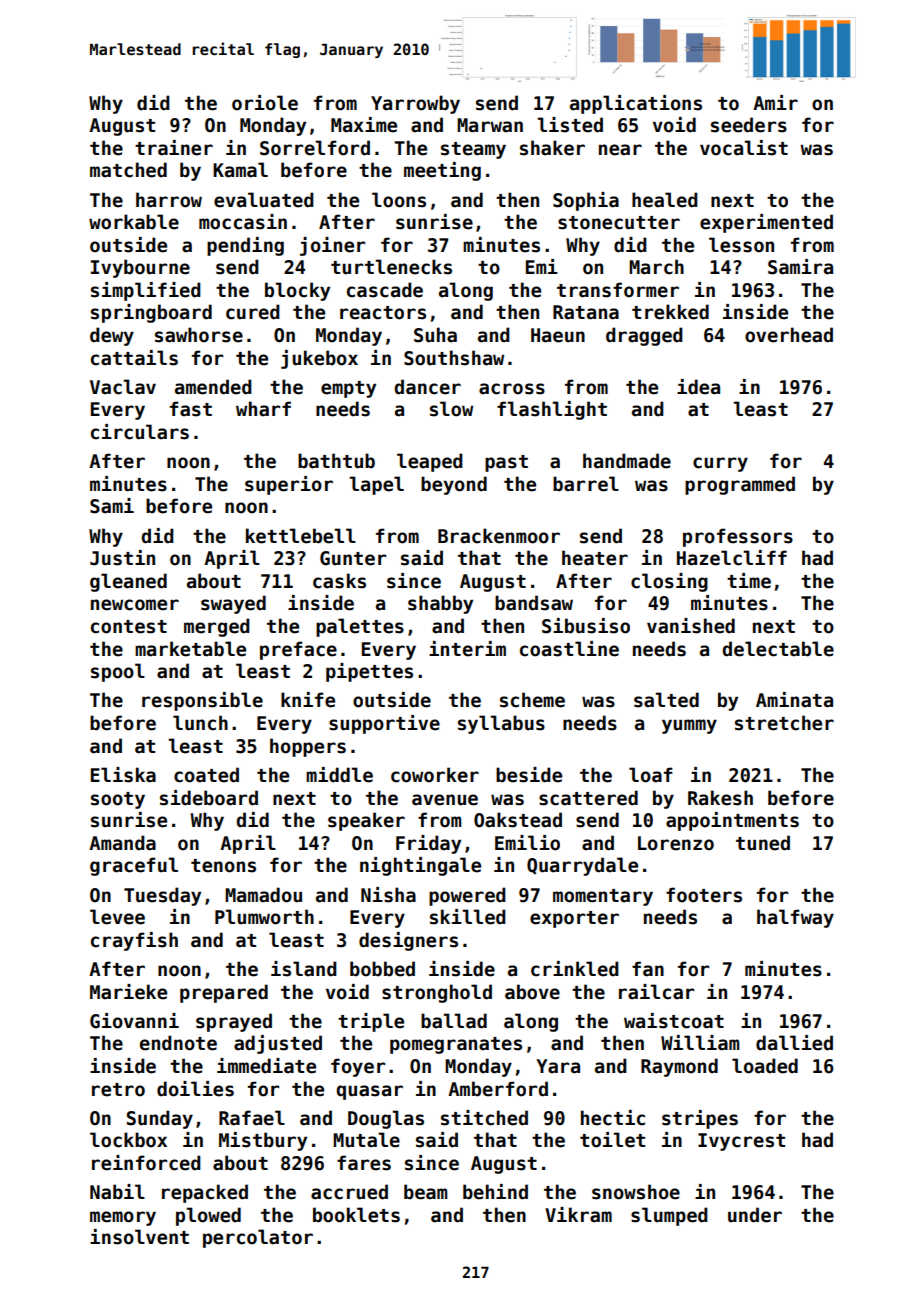 The height and width of the screenshot is (1308, 924). Describe the element at coordinates (749, 125) in the screenshot. I see `seeders` at that location.
